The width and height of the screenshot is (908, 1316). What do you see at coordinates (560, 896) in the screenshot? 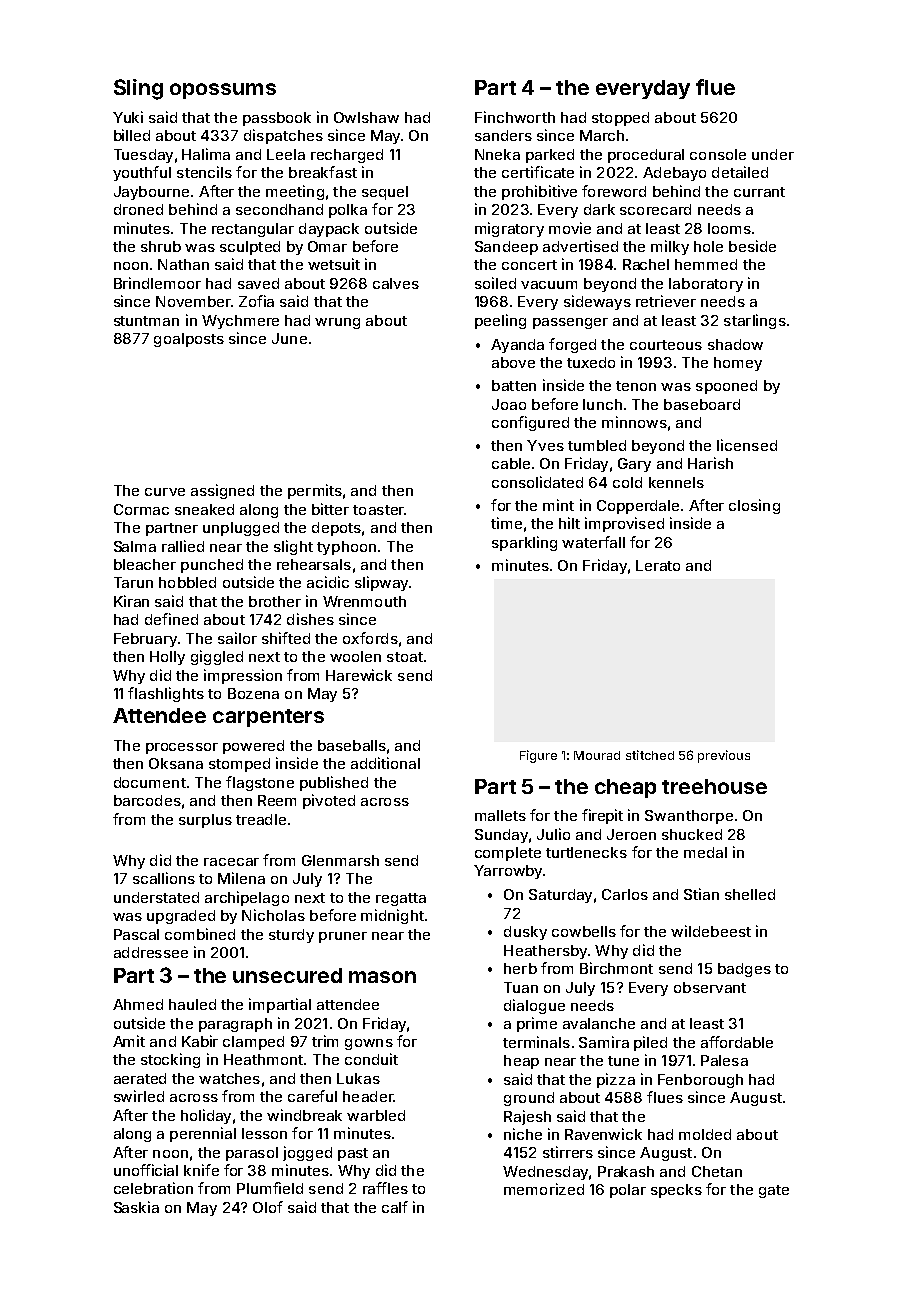
I see `Saturday` at bounding box center [560, 896].
